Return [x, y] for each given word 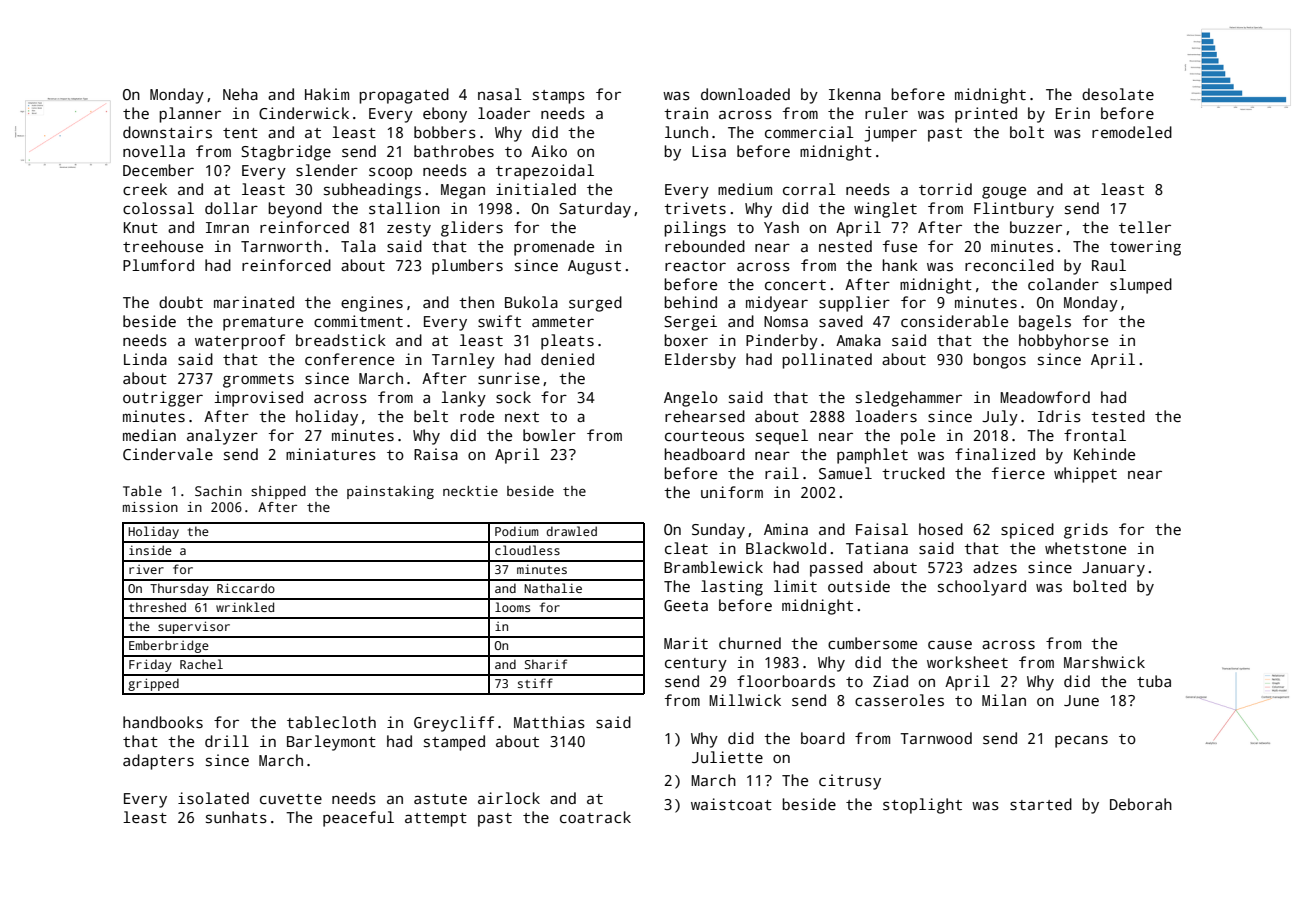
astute [440, 799]
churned [750, 643]
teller [1145, 227]
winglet [885, 210]
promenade [554, 248]
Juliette [727, 757]
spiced [1027, 531]
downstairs [167, 132]
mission [150, 507]
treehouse [163, 246]
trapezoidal [545, 172]
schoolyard [982, 588]
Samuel [845, 473]
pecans [1081, 741]
